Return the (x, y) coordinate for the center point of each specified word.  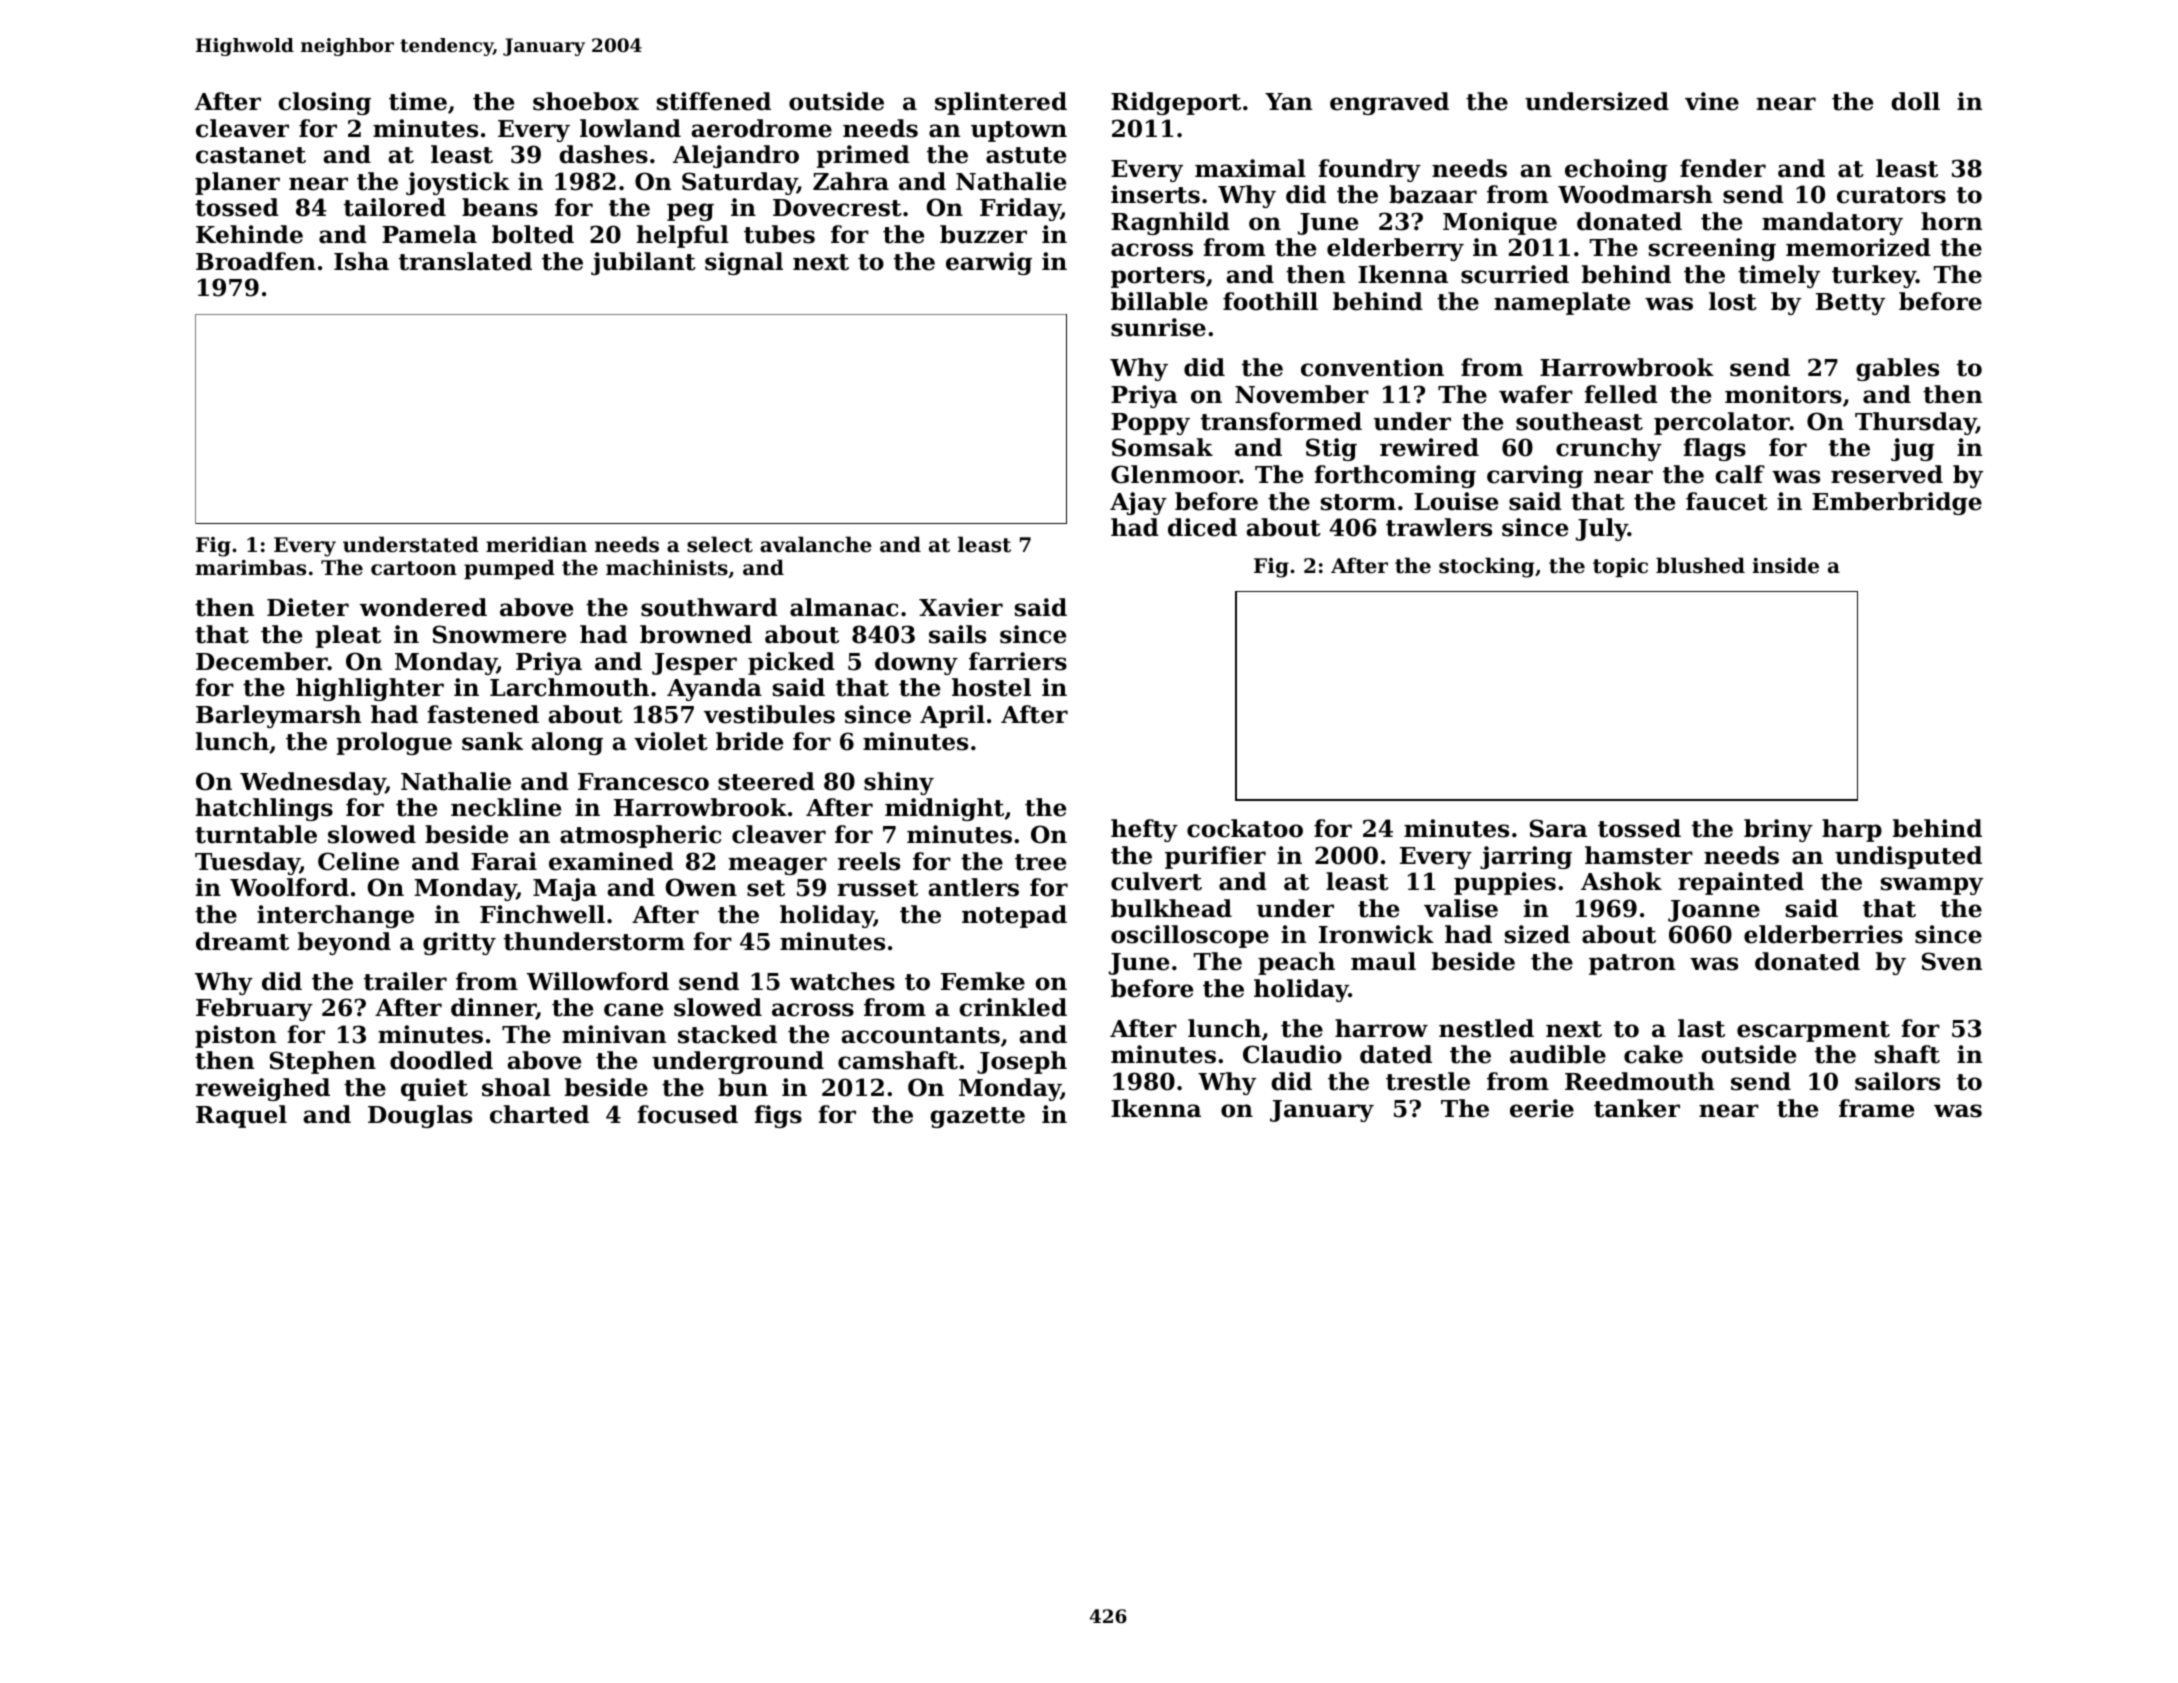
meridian (536, 544)
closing (324, 103)
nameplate (1562, 303)
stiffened (714, 101)
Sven (1952, 961)
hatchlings (264, 809)
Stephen (323, 1062)
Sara (1558, 828)
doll (1915, 101)
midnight (944, 809)
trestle (1428, 1081)
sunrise (1158, 327)
